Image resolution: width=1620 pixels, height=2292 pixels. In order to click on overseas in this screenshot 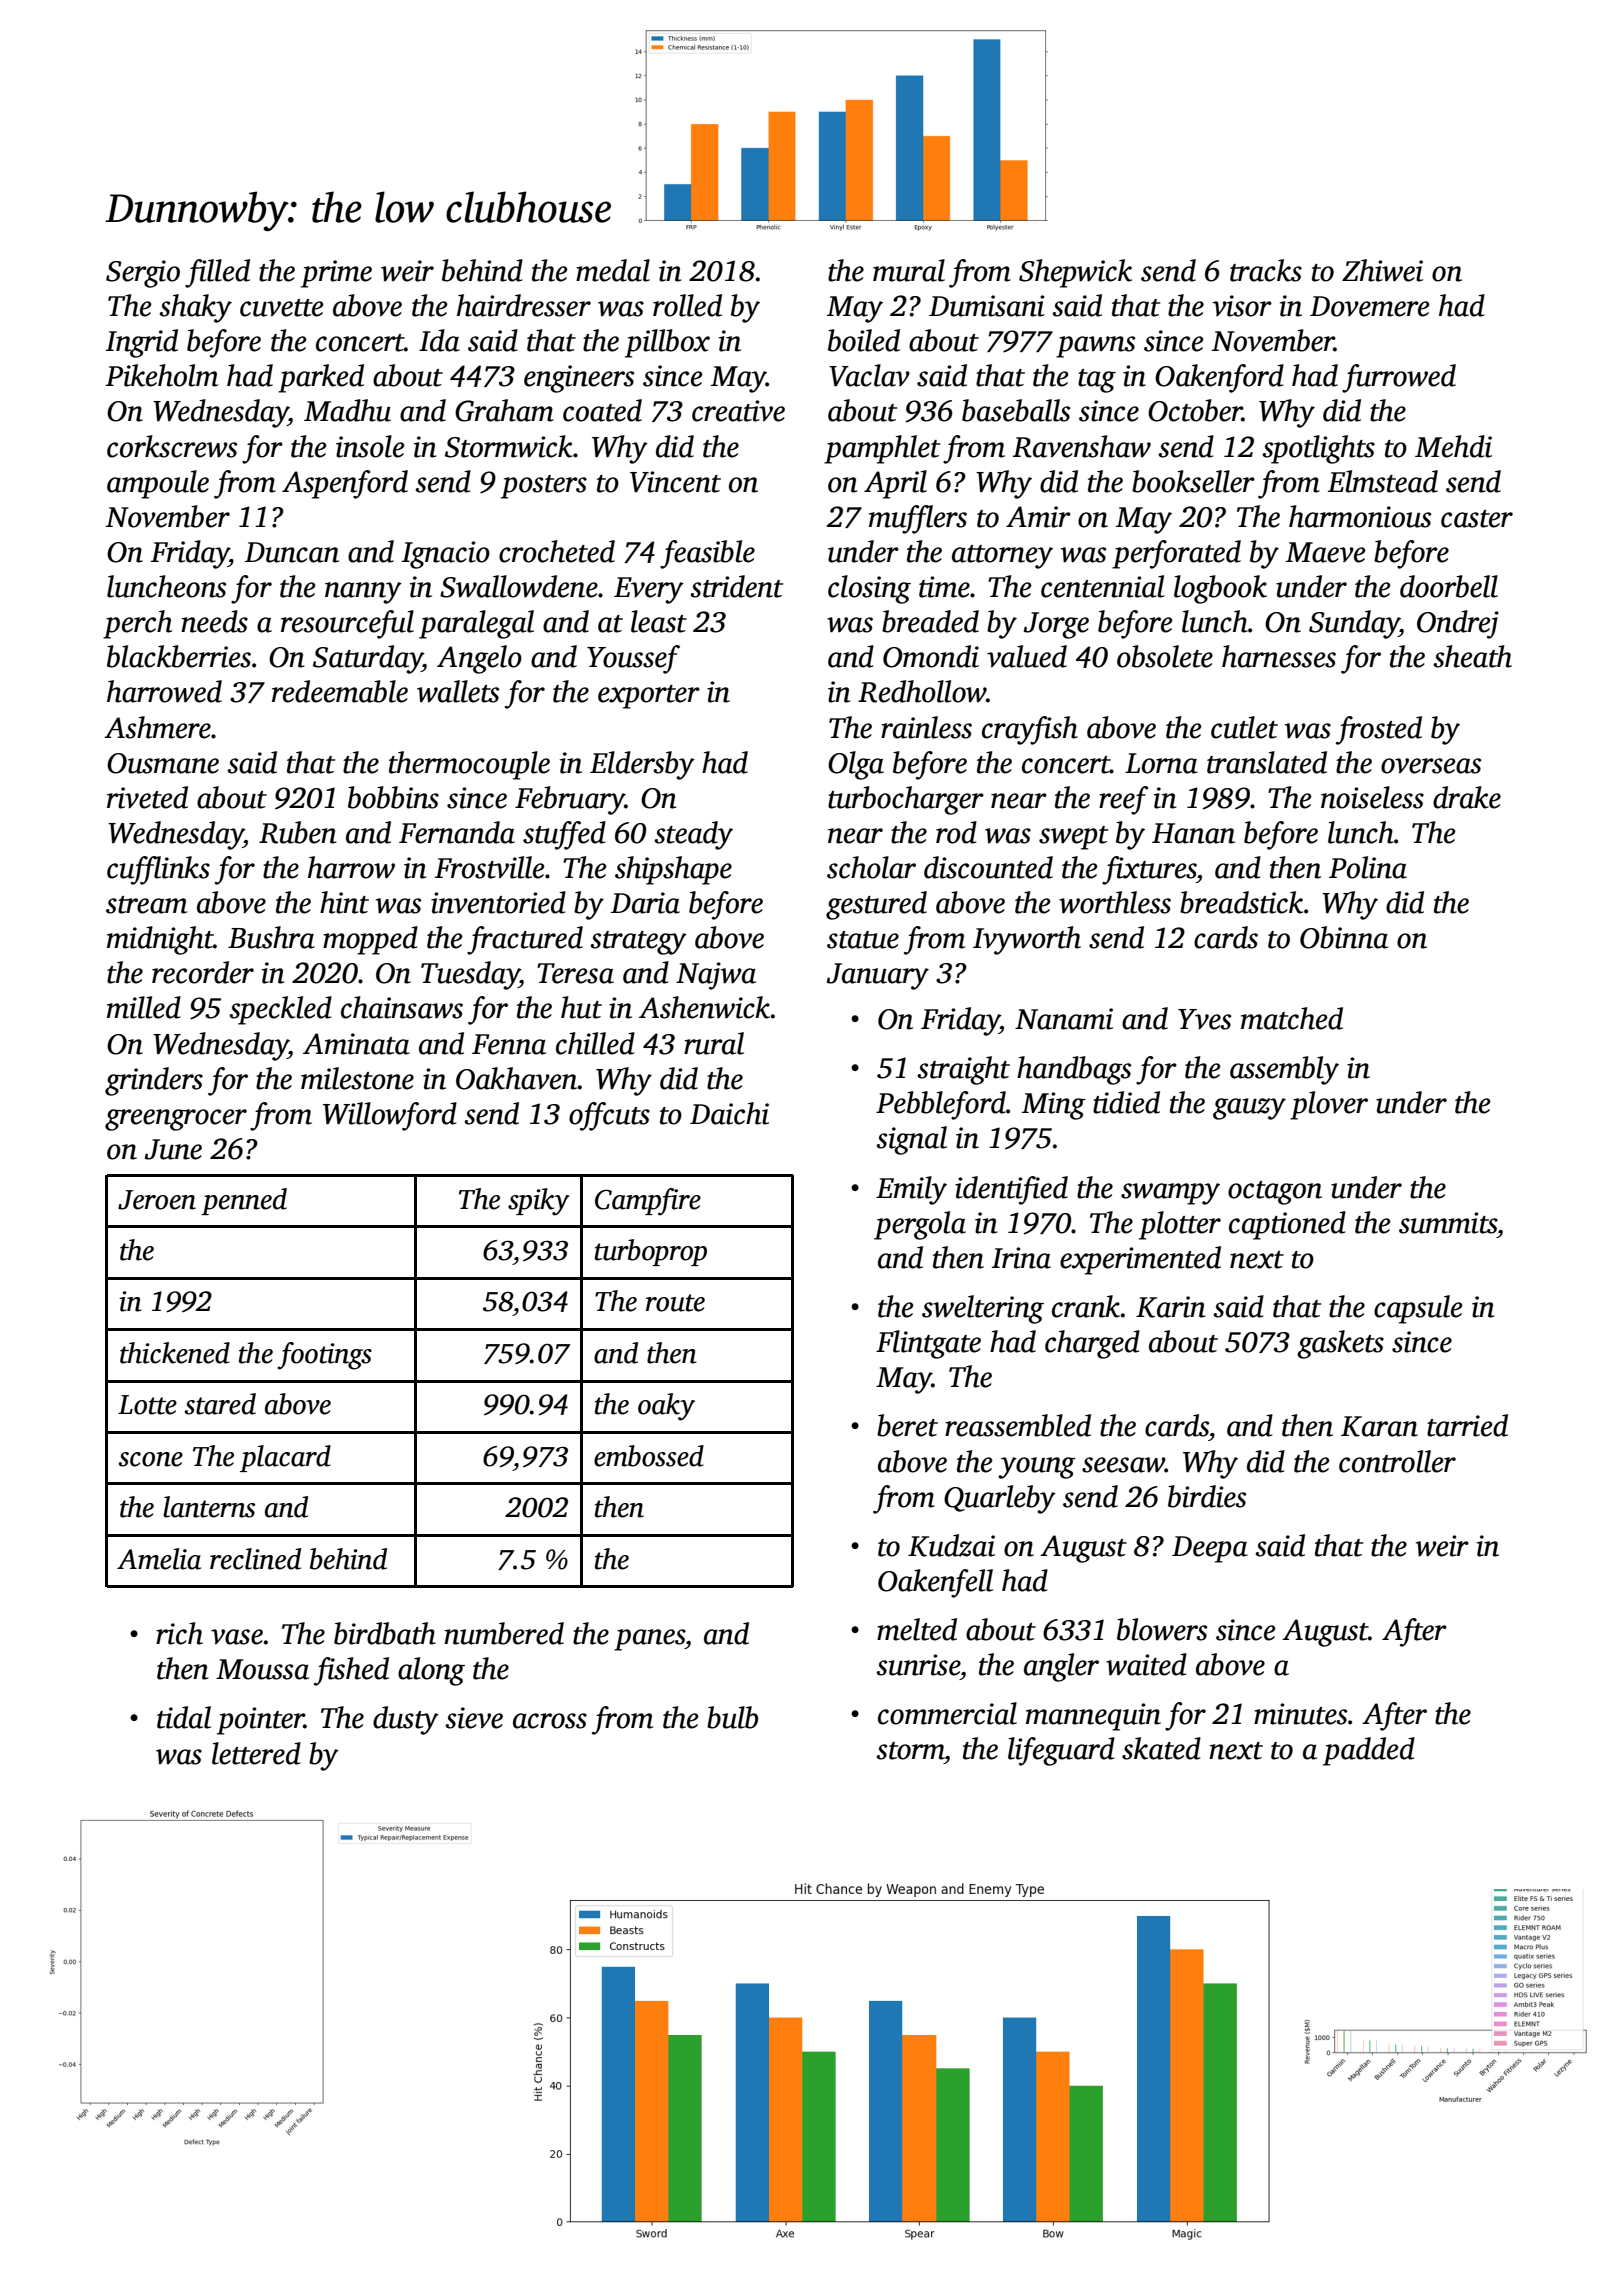, I will do `click(1431, 766)`.
